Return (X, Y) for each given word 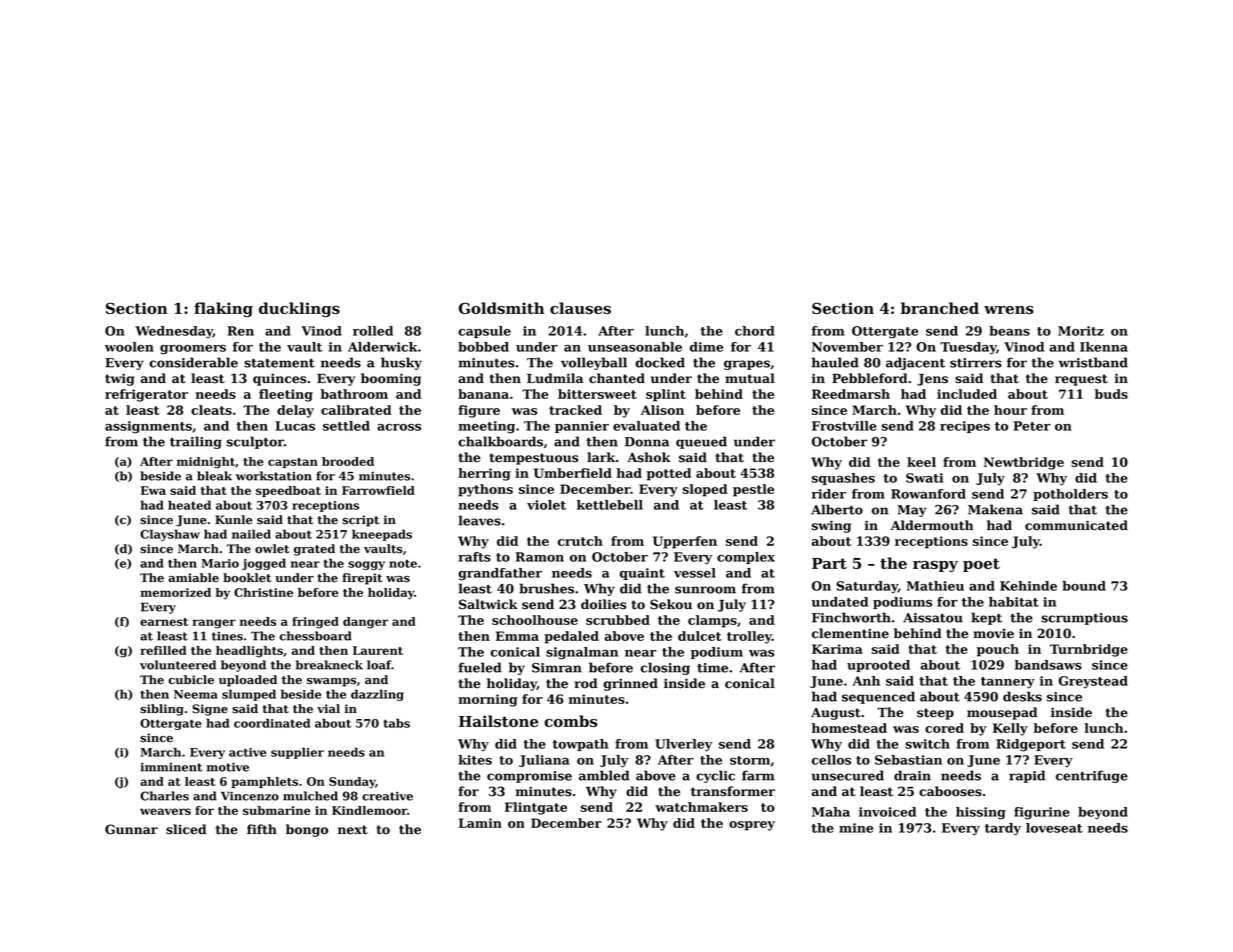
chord (755, 331)
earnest (164, 622)
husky (401, 363)
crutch (580, 541)
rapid (1027, 776)
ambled (604, 775)
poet (981, 565)
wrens (1009, 310)
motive (228, 767)
